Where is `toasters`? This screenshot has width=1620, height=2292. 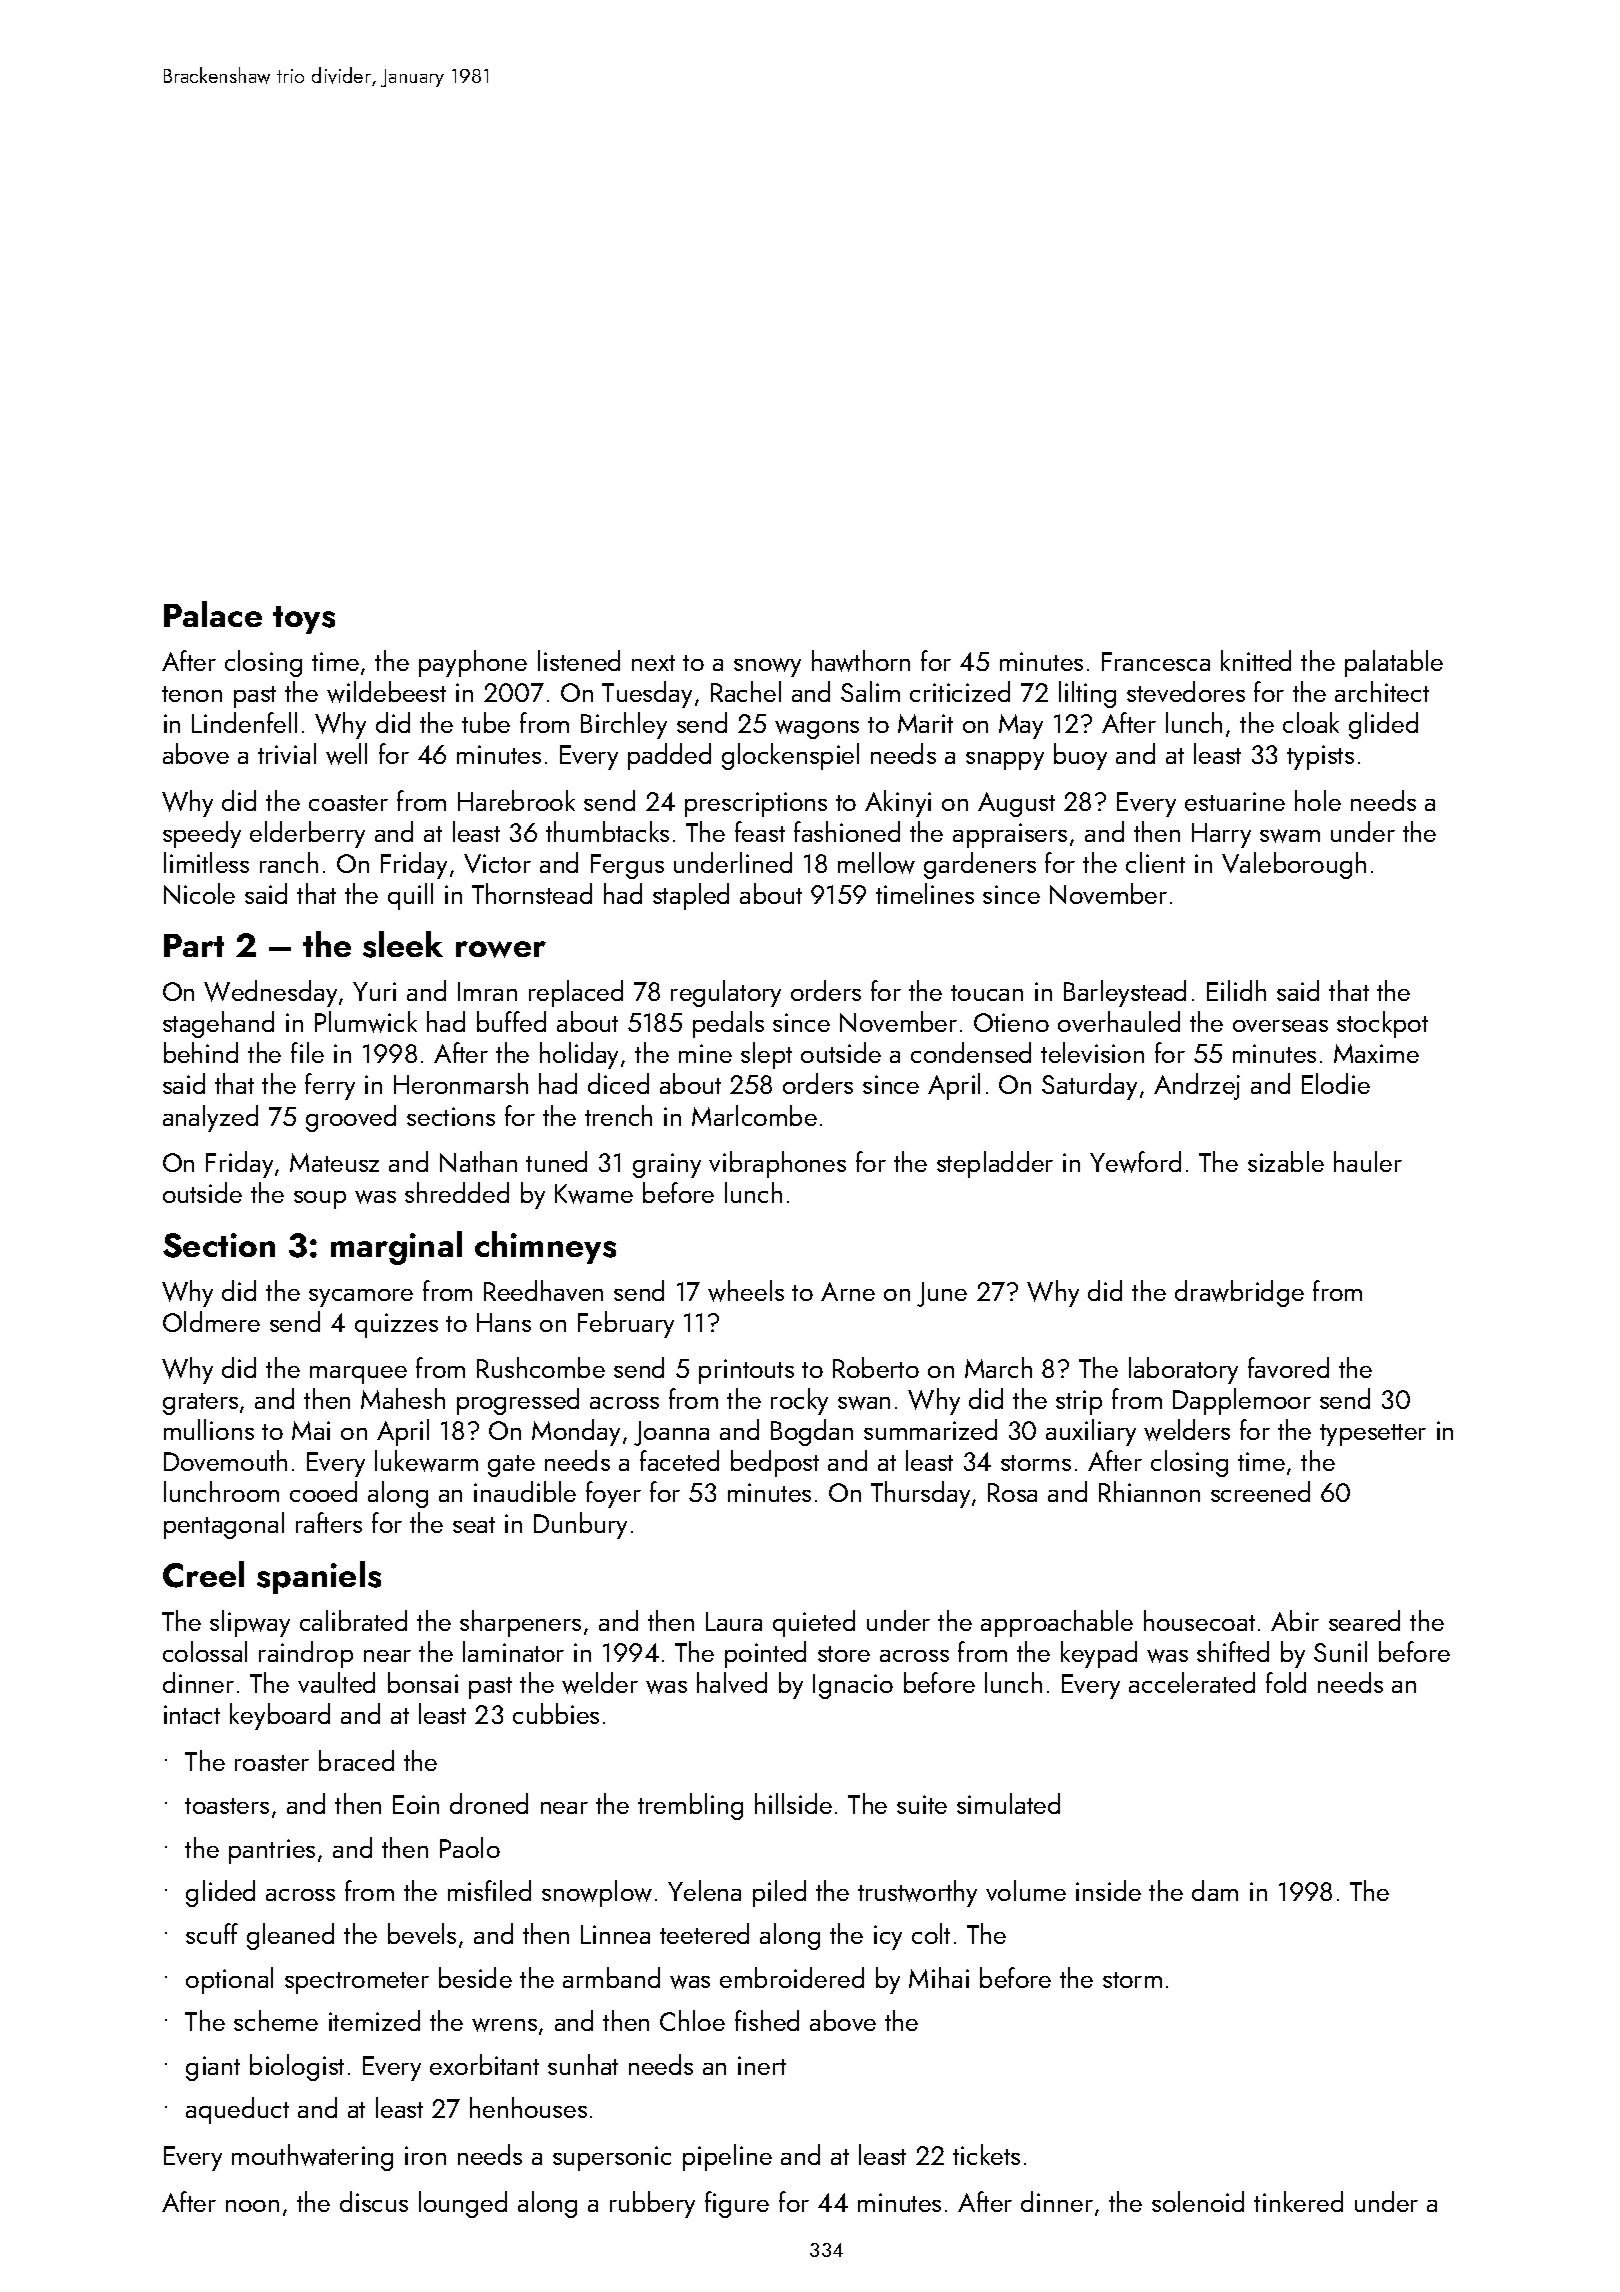
toasters is located at coordinates (227, 1806).
